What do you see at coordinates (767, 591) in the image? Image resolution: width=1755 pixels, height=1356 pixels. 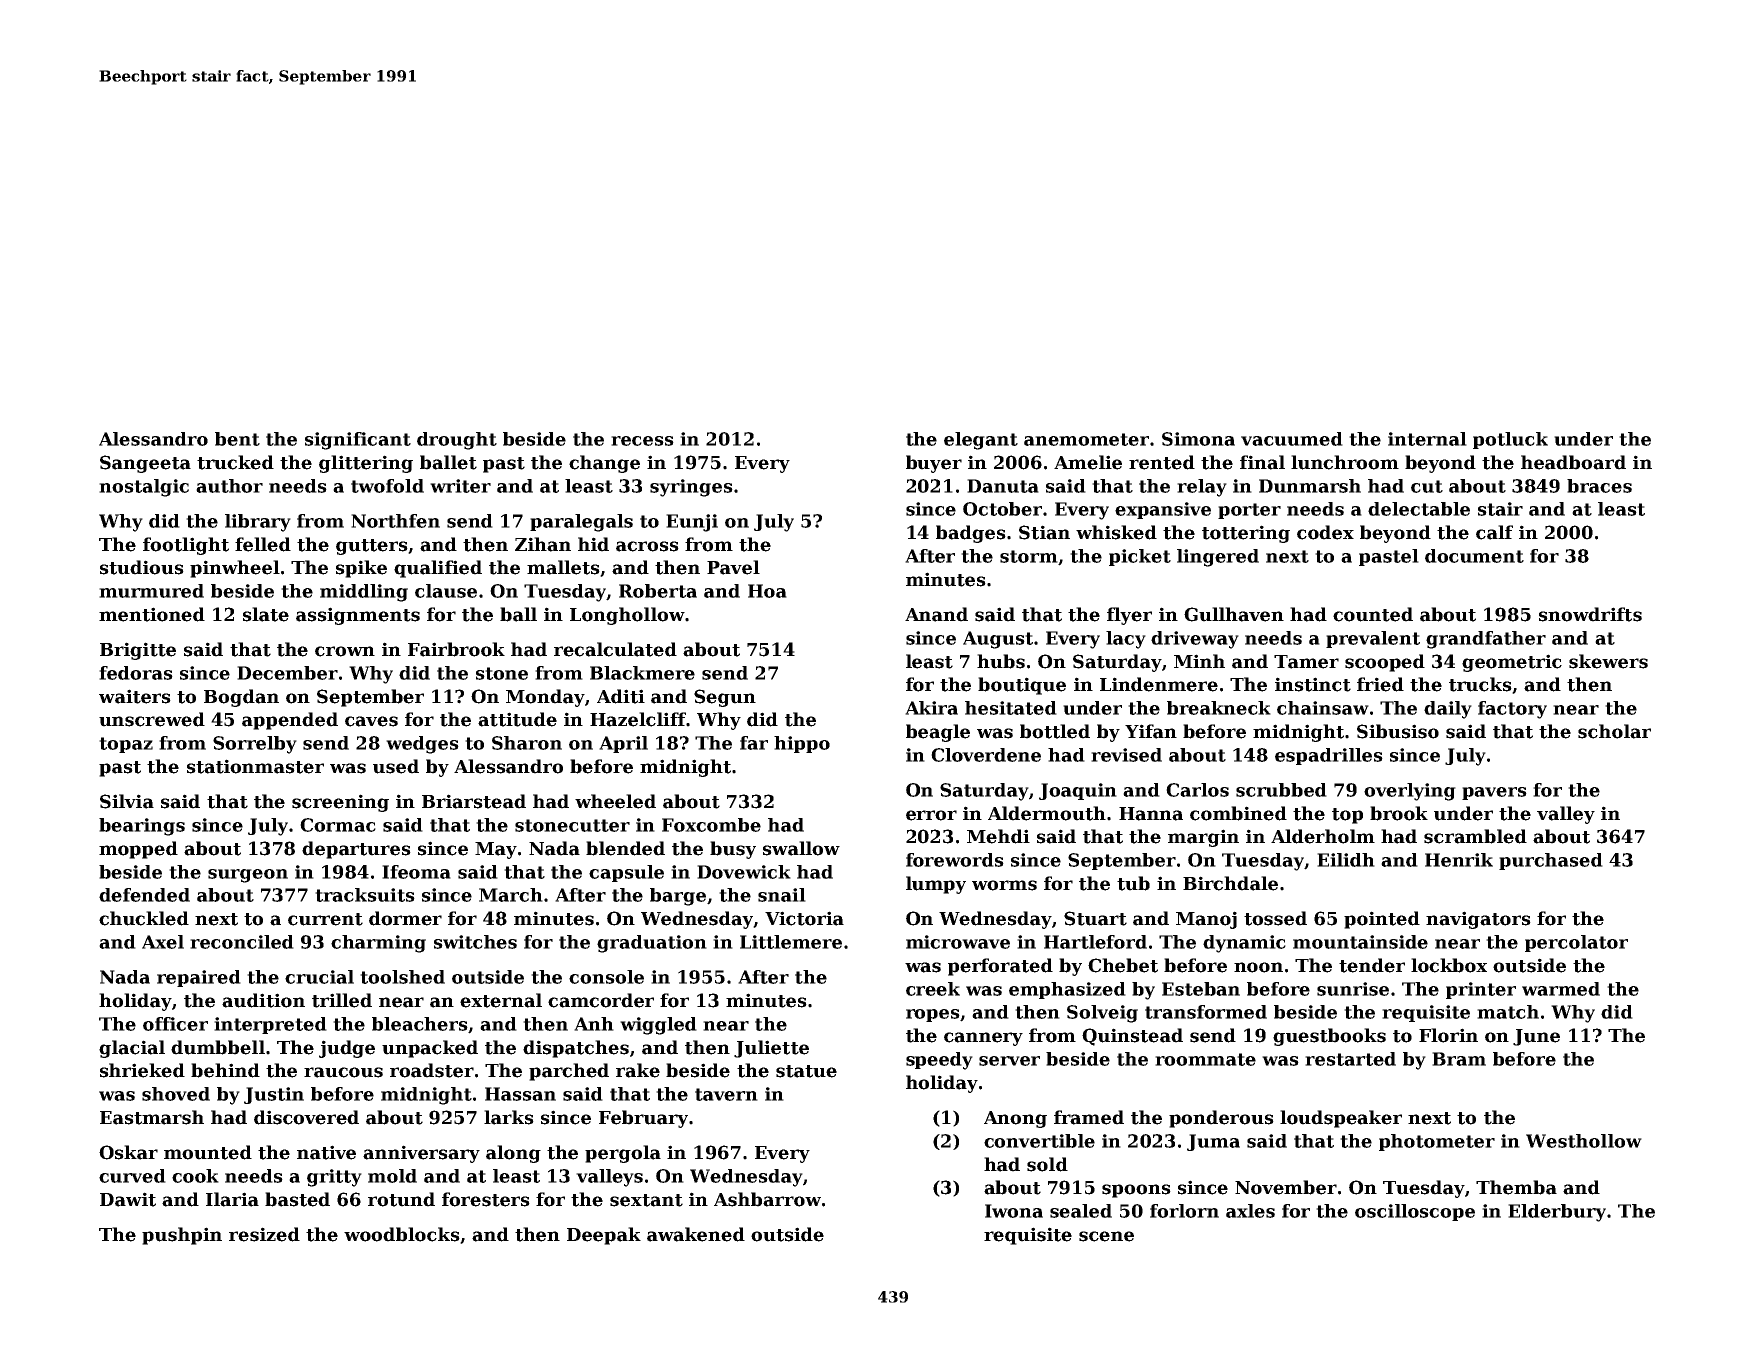 I see `Hoa` at bounding box center [767, 591].
